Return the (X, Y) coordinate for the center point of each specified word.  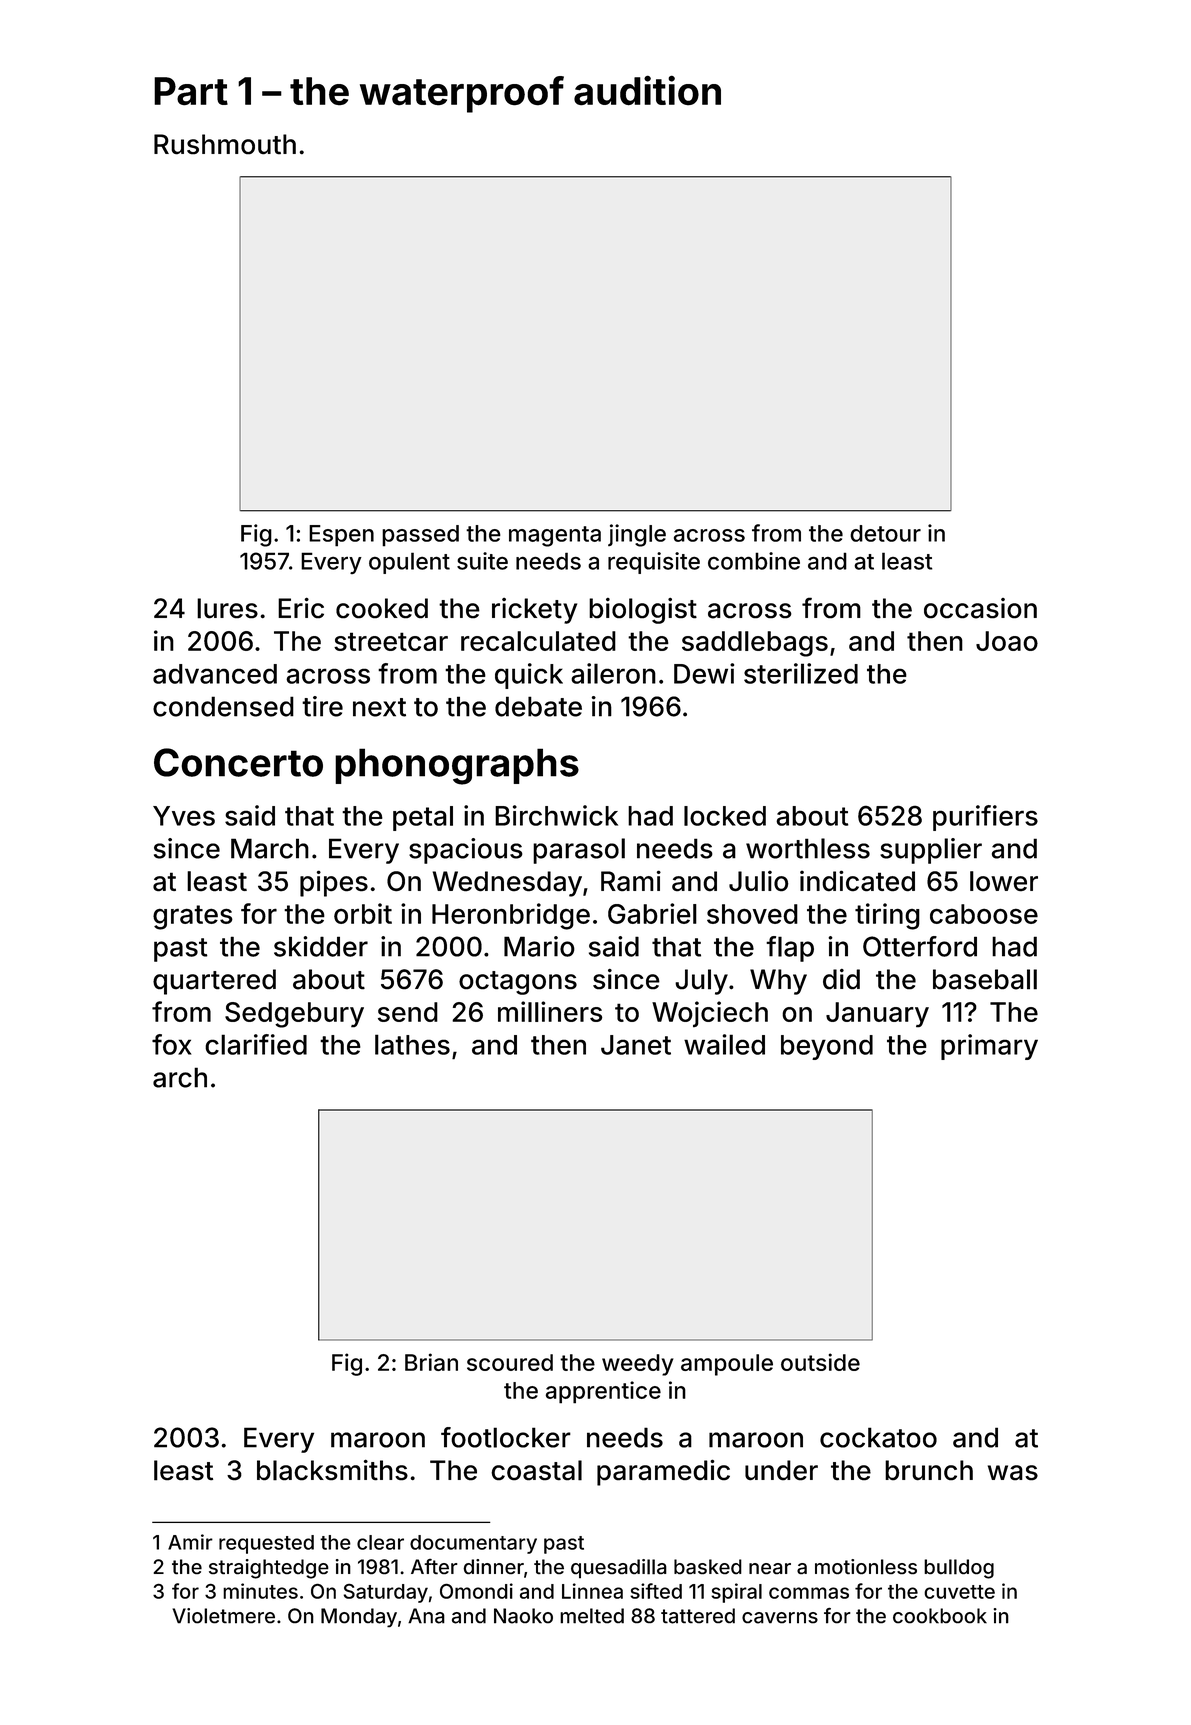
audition (647, 90)
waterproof (462, 94)
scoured (510, 1362)
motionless (866, 1567)
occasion (980, 608)
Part (191, 91)
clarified (256, 1044)
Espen (341, 536)
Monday (359, 1617)
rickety (534, 611)
